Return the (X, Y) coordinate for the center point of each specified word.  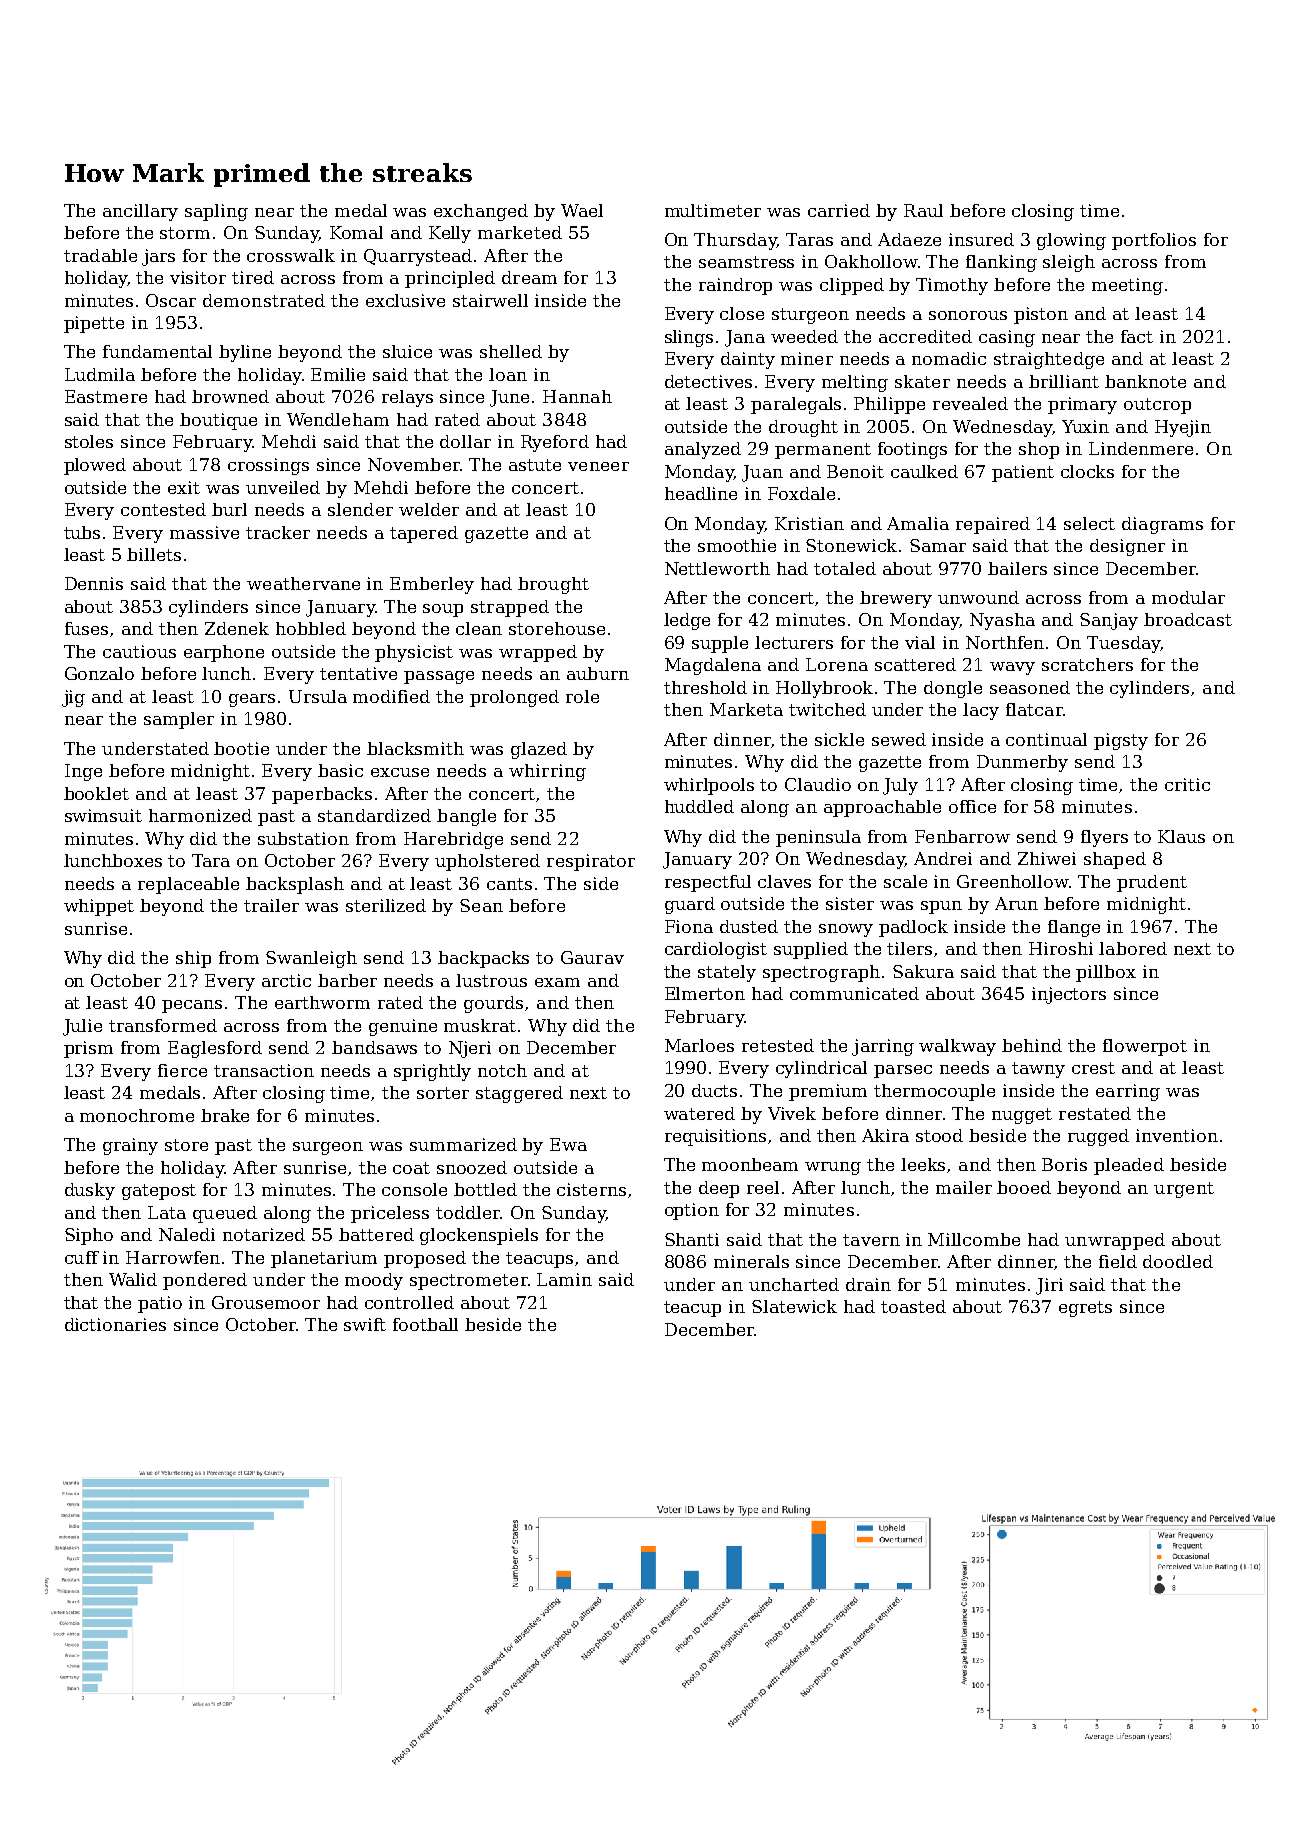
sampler (179, 720)
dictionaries (115, 1324)
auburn (598, 673)
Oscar (171, 300)
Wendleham (338, 419)
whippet (99, 907)
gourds (493, 1004)
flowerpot (1145, 1047)
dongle (953, 689)
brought (553, 585)
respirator (591, 862)
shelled (511, 351)
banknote (1145, 381)
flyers (1104, 838)
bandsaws (374, 1047)
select (1089, 523)
